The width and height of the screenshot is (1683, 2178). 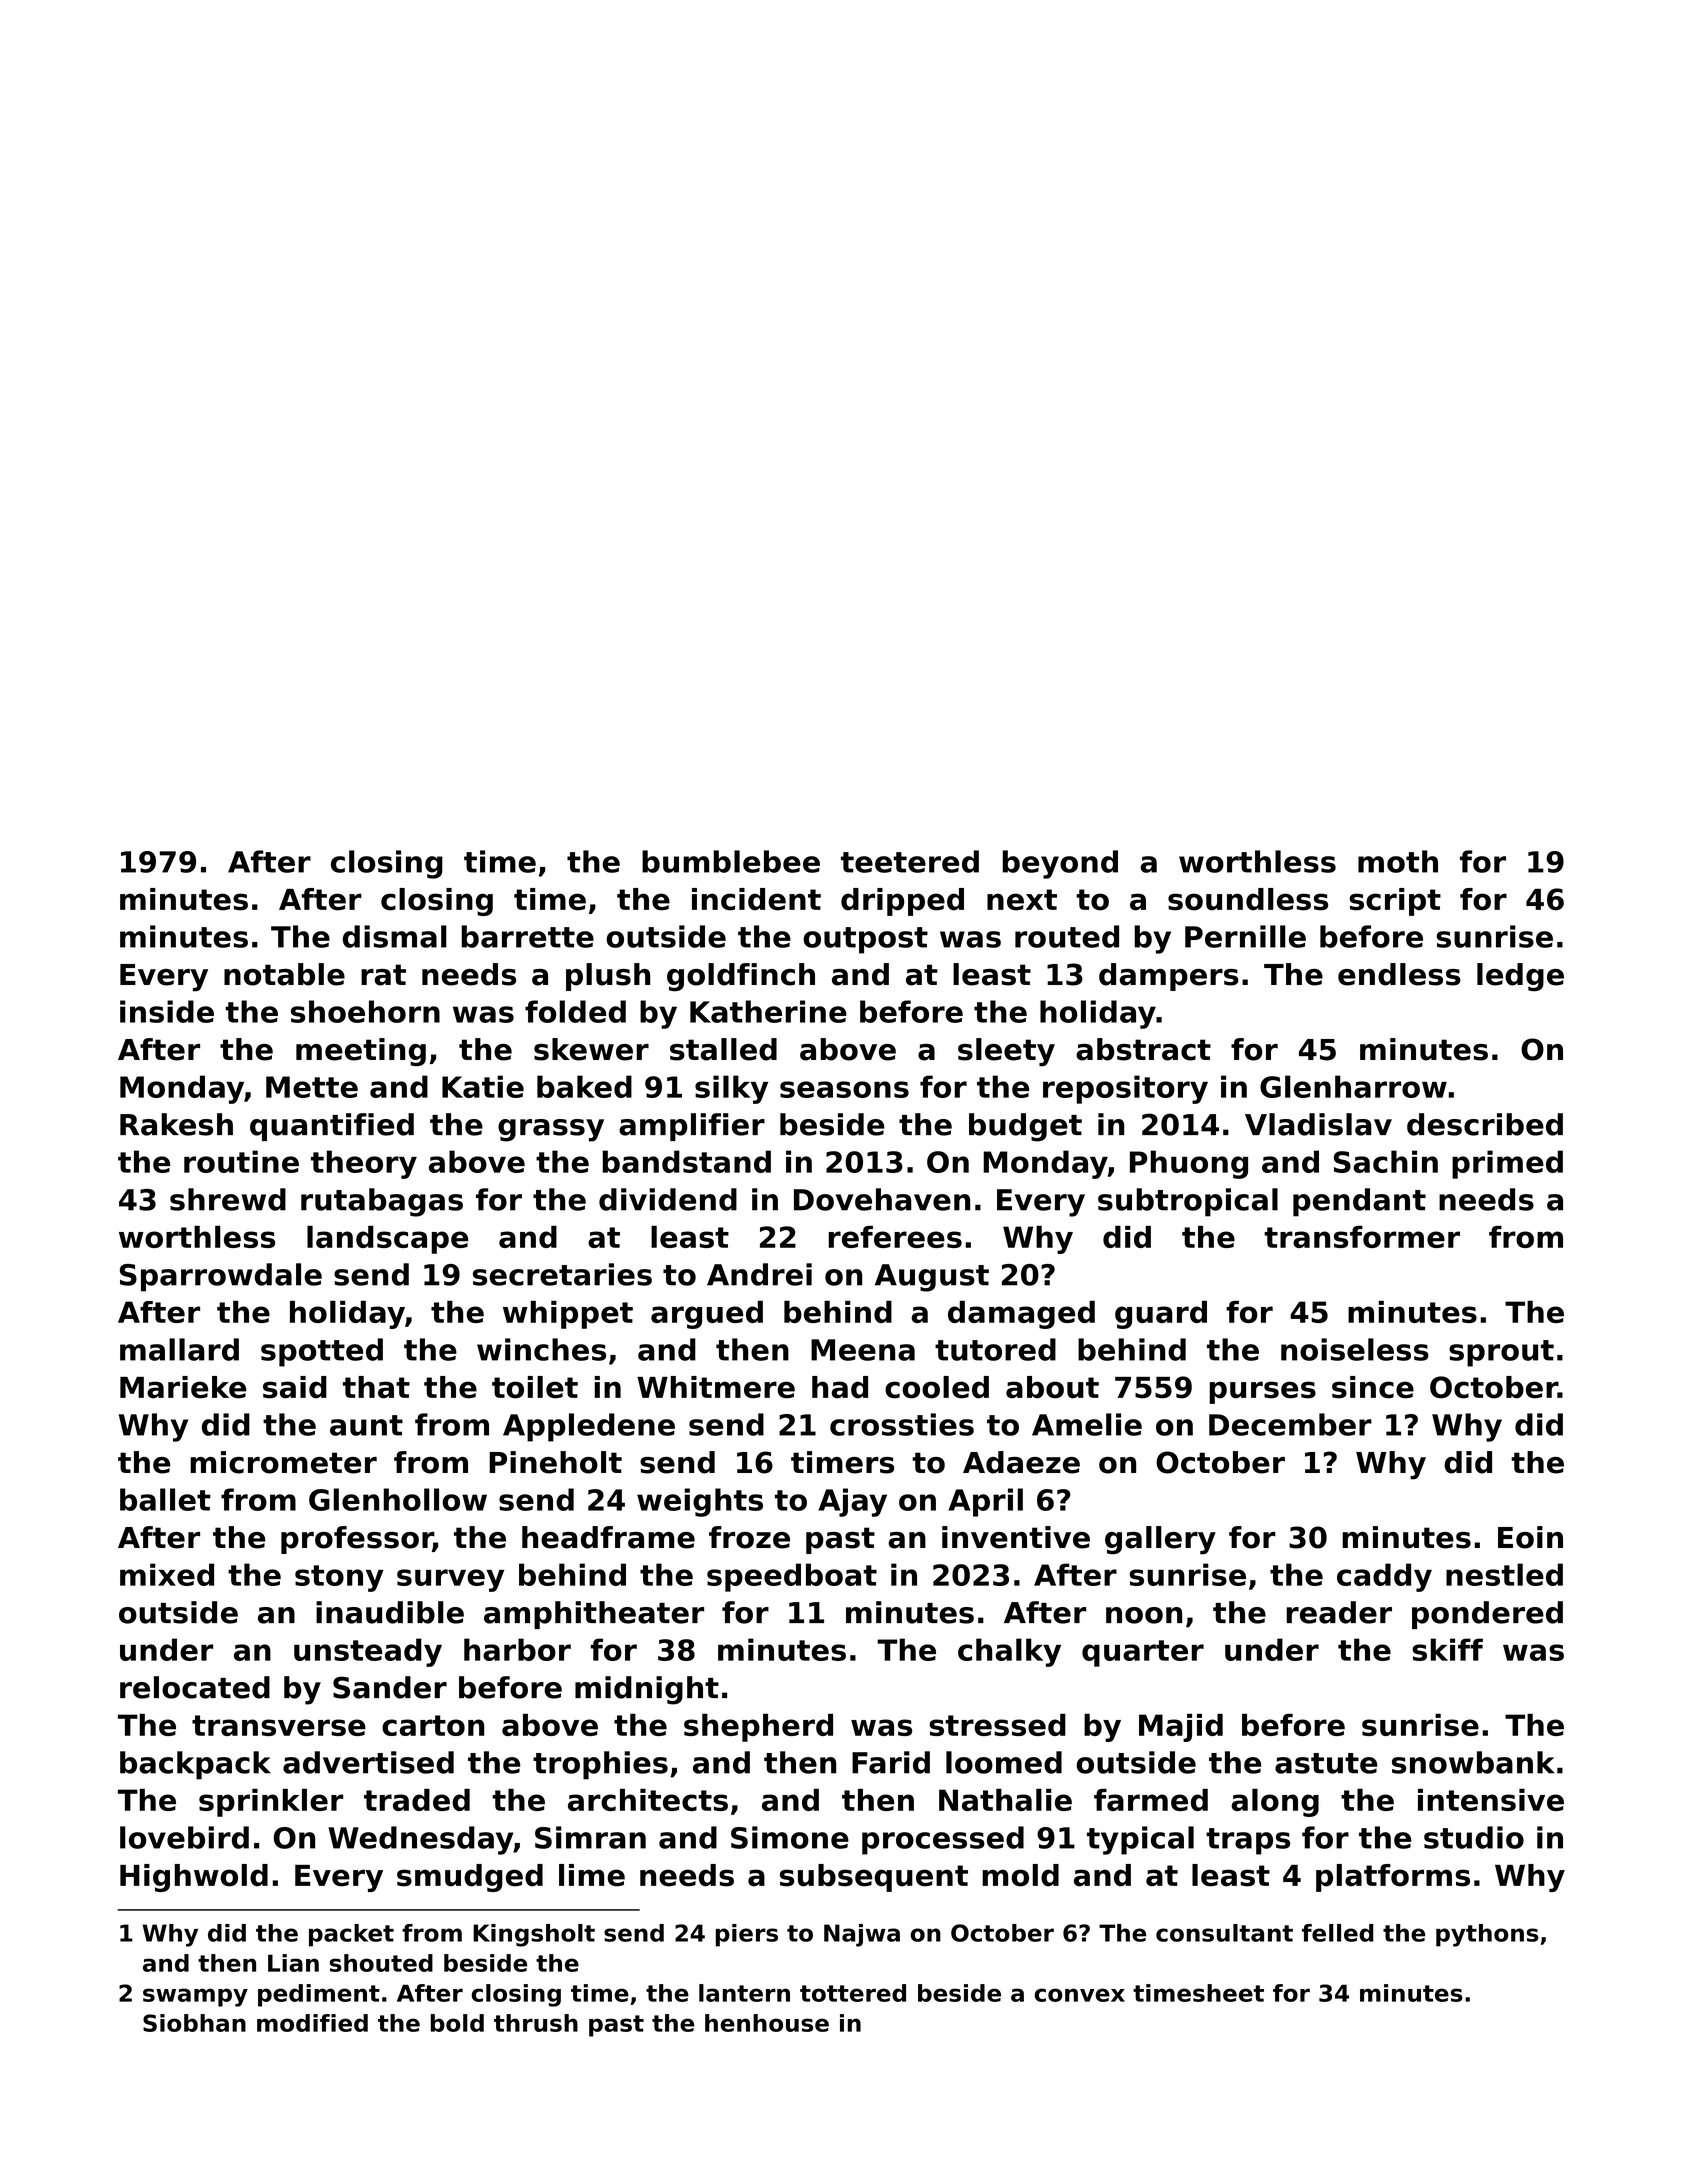 What do you see at coordinates (1501, 1353) in the screenshot?
I see `sprout` at bounding box center [1501, 1353].
